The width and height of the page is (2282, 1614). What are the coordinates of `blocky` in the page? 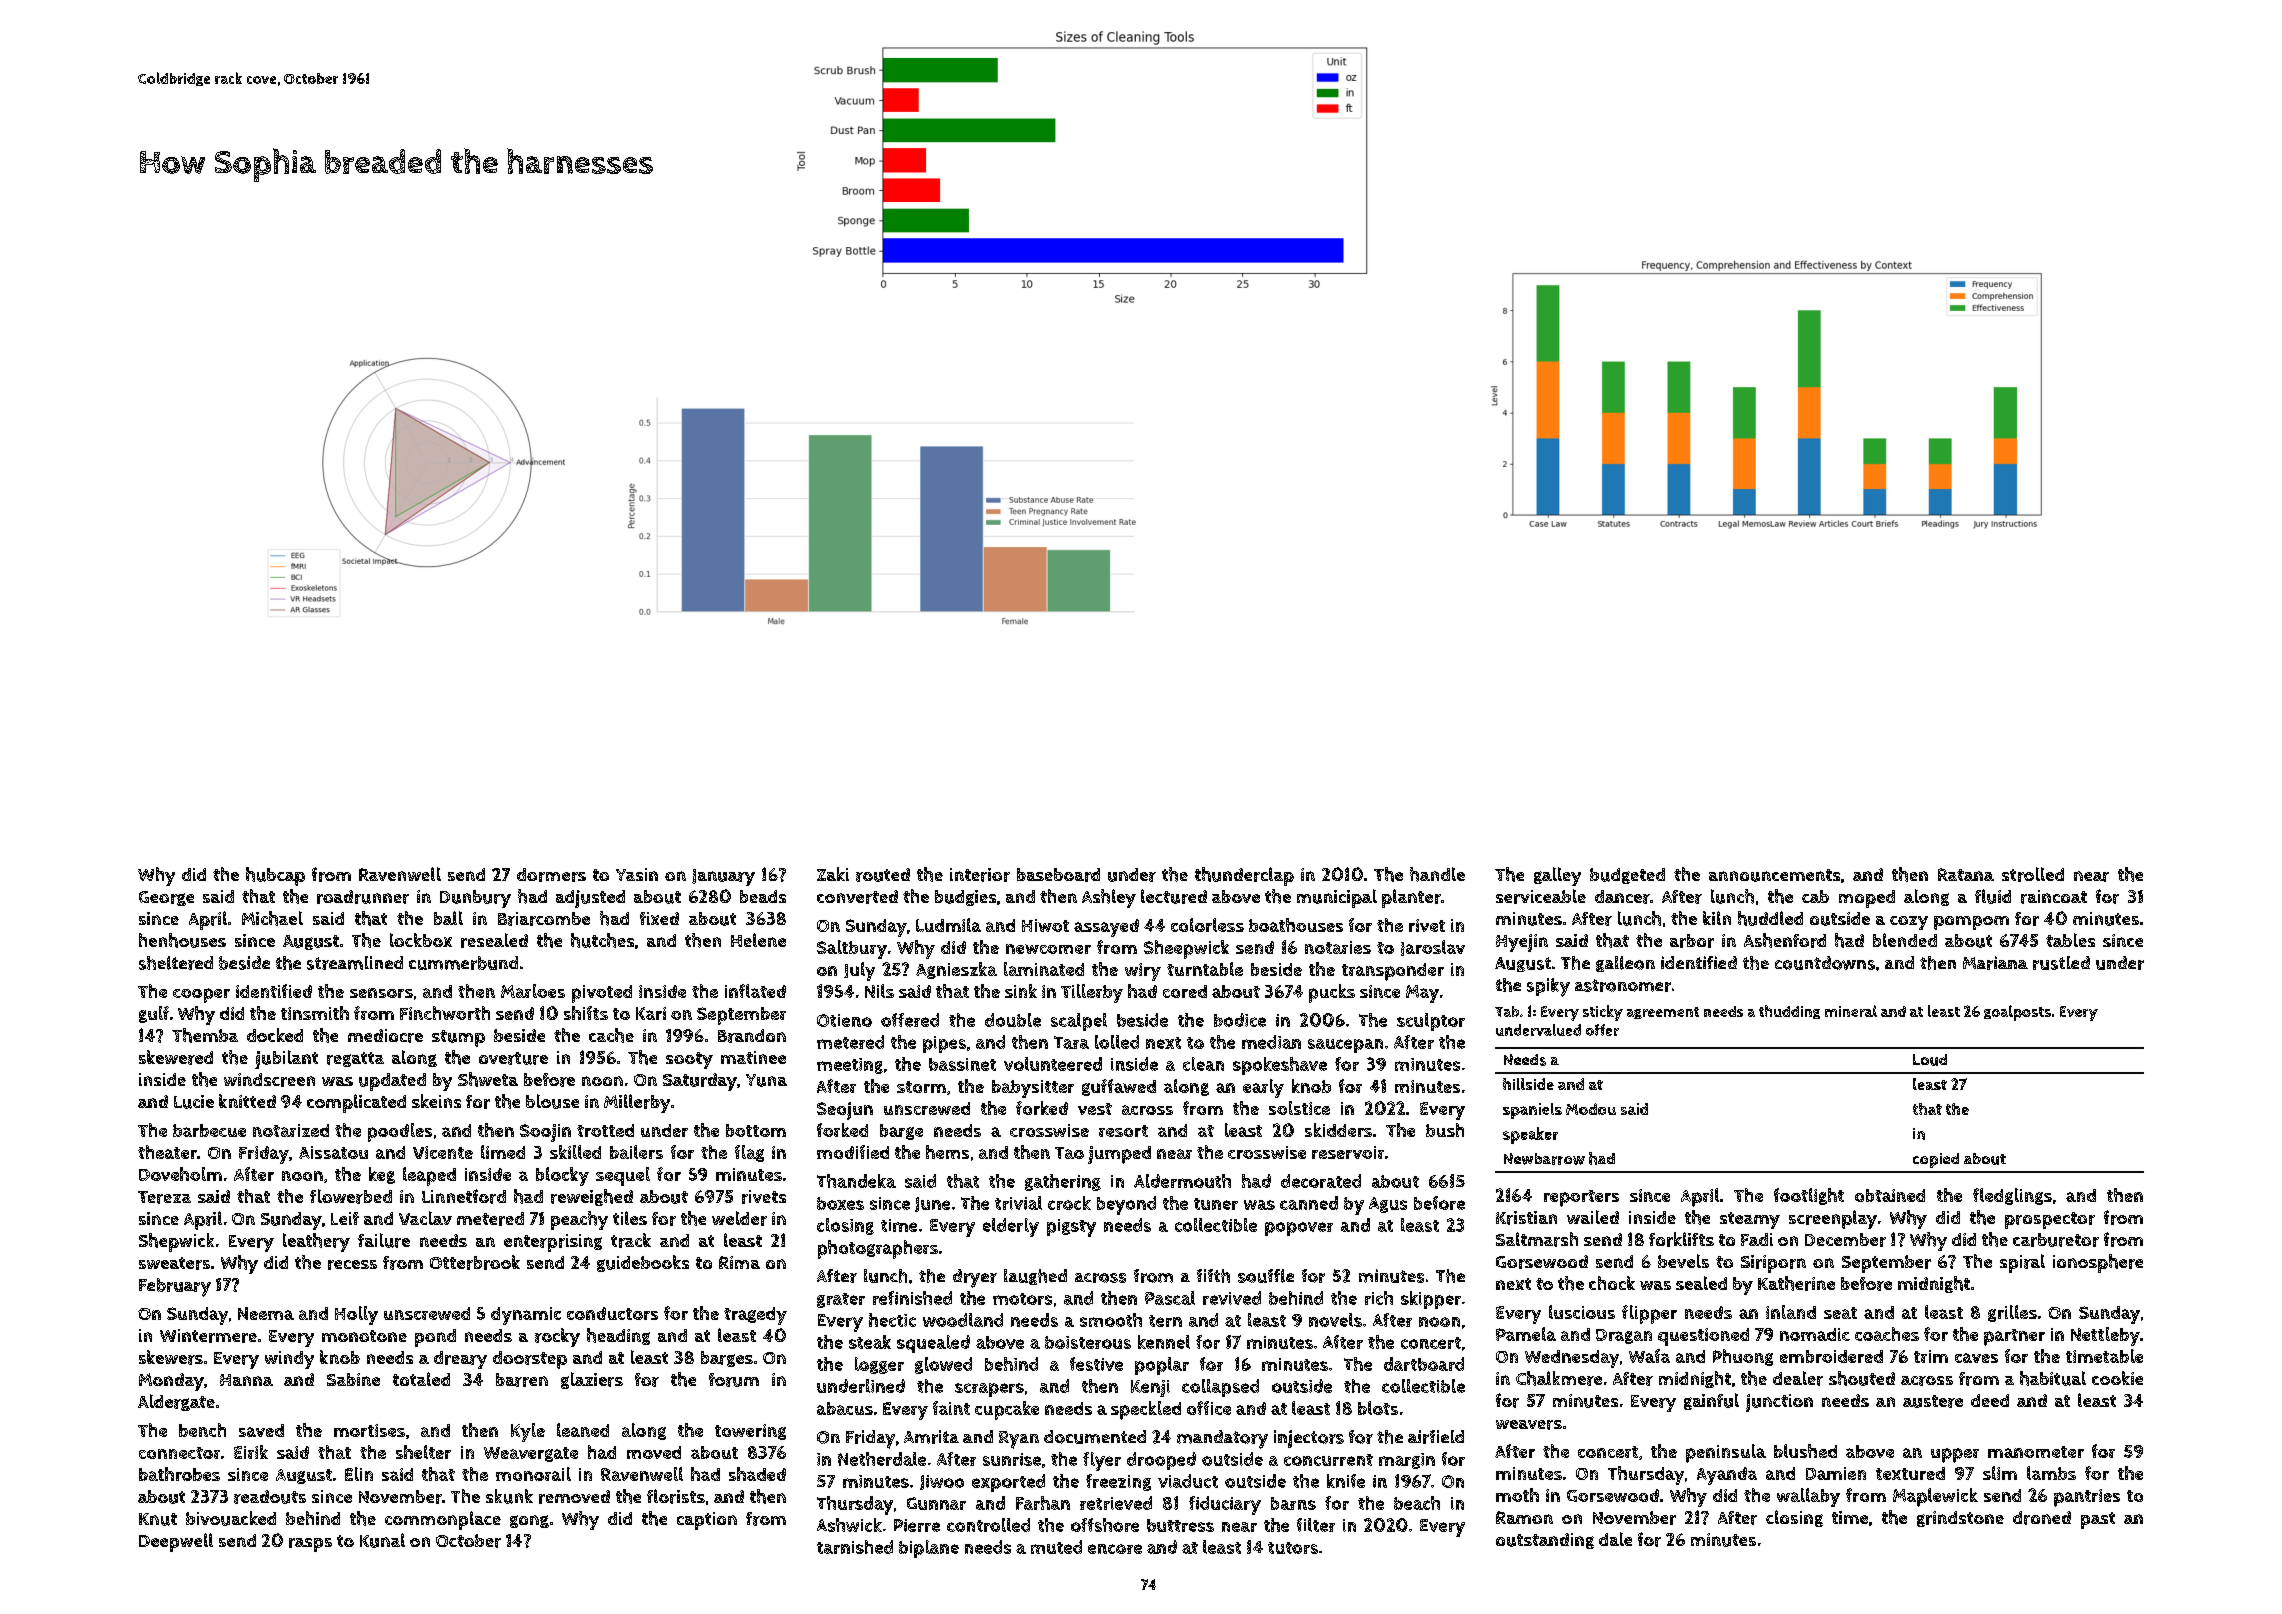 It's located at (562, 1176).
